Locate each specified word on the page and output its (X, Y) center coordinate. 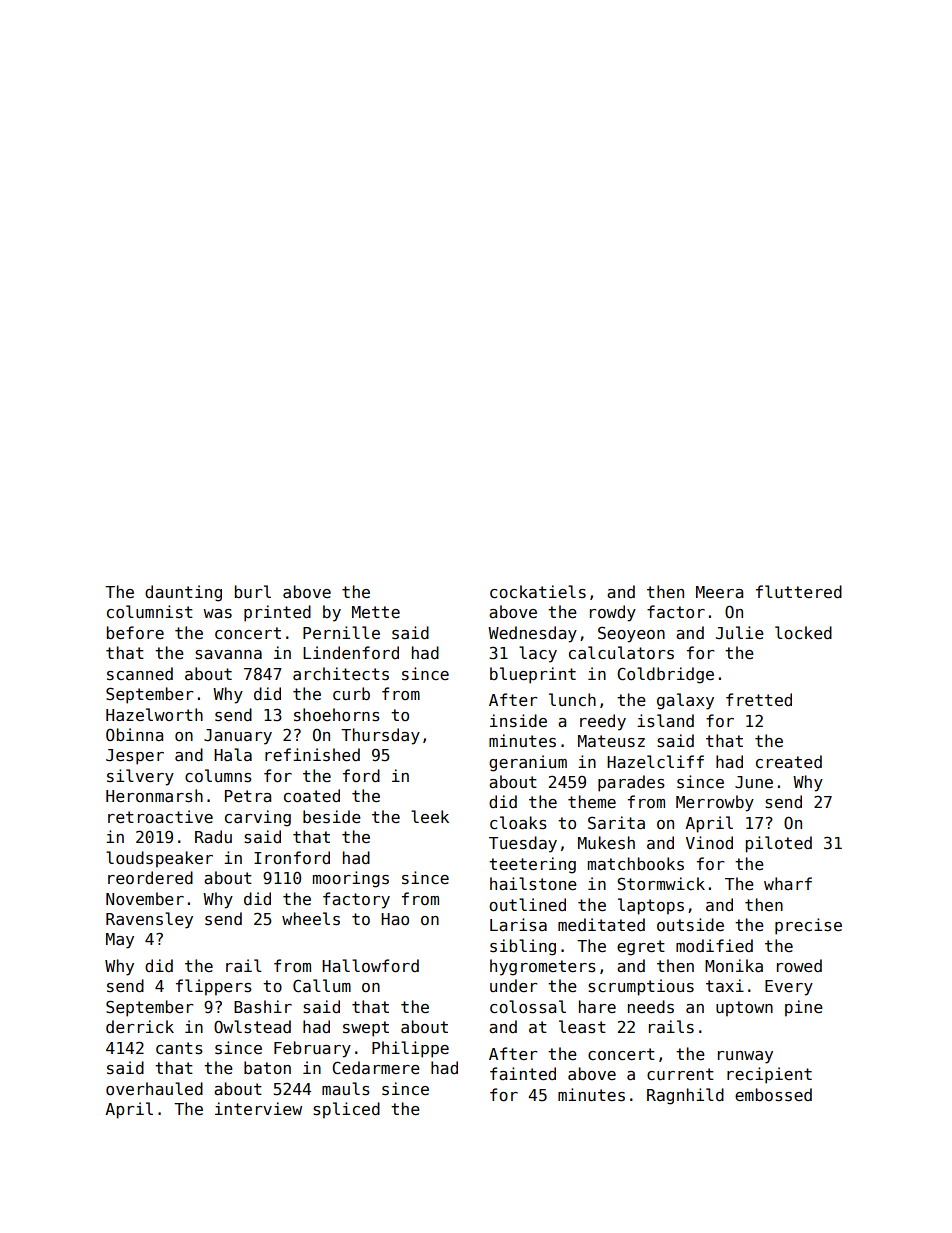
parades (631, 783)
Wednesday (532, 634)
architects (341, 674)
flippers (214, 987)
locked (803, 633)
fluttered (799, 591)
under (513, 985)
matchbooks (636, 864)
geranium (528, 763)
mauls (346, 1089)
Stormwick (661, 884)
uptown (744, 1009)
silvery (140, 777)
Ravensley (149, 920)
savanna (228, 655)
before (135, 632)
